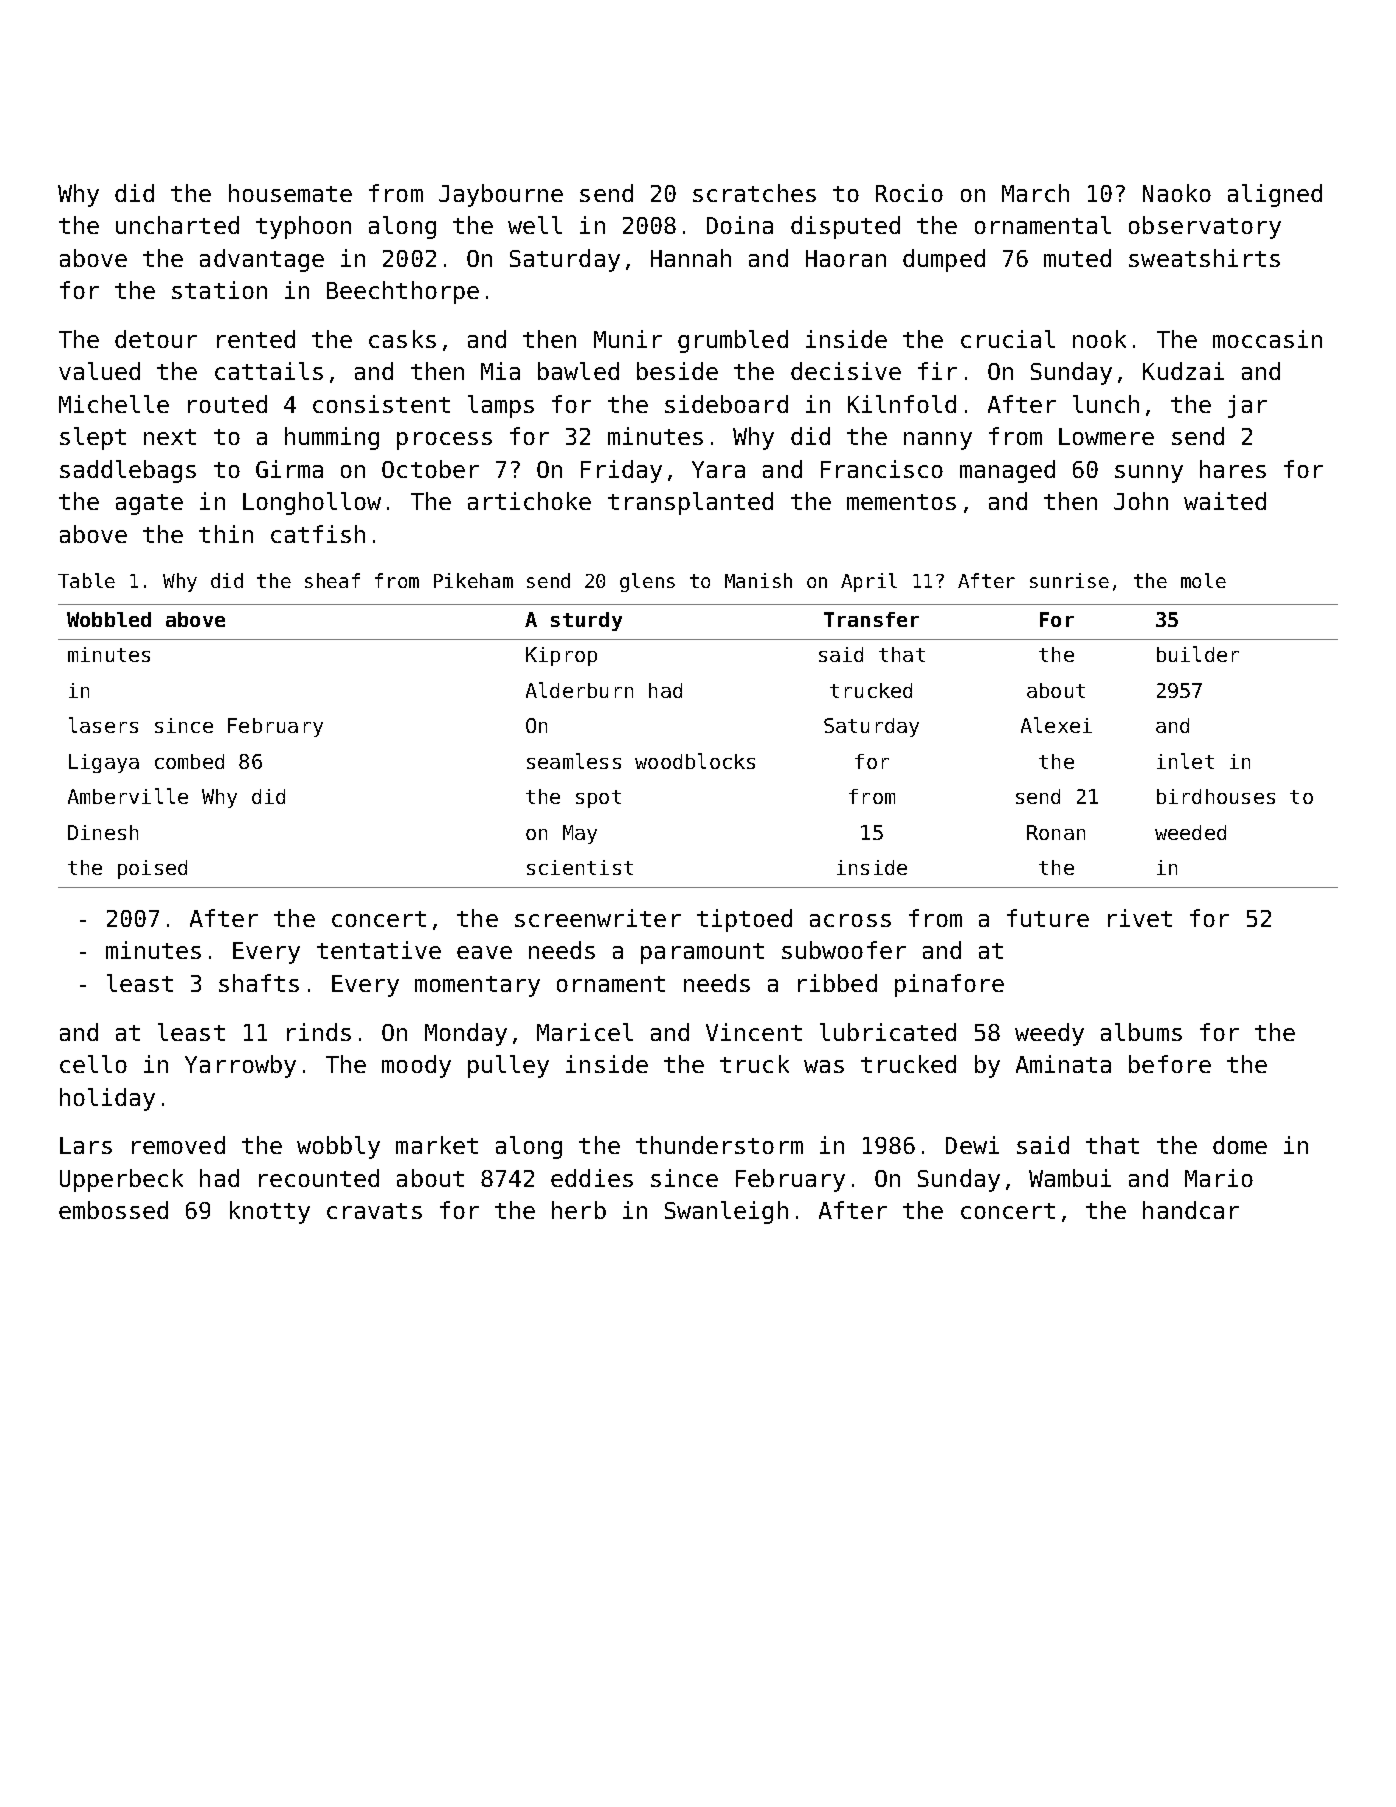  Describe the element at coordinates (579, 1210) in the image. I see `herb` at that location.
